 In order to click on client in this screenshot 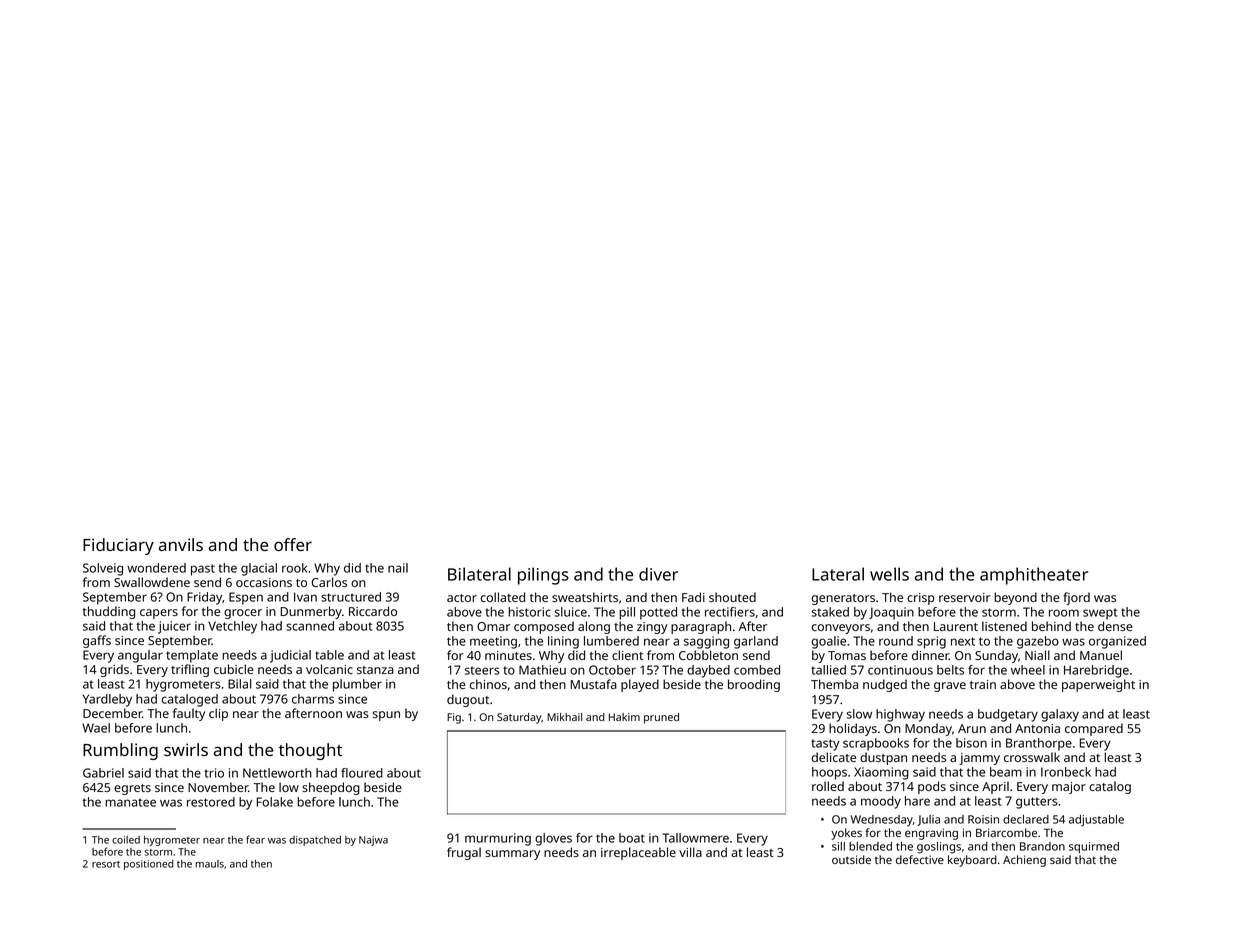, I will do `click(627, 655)`.
